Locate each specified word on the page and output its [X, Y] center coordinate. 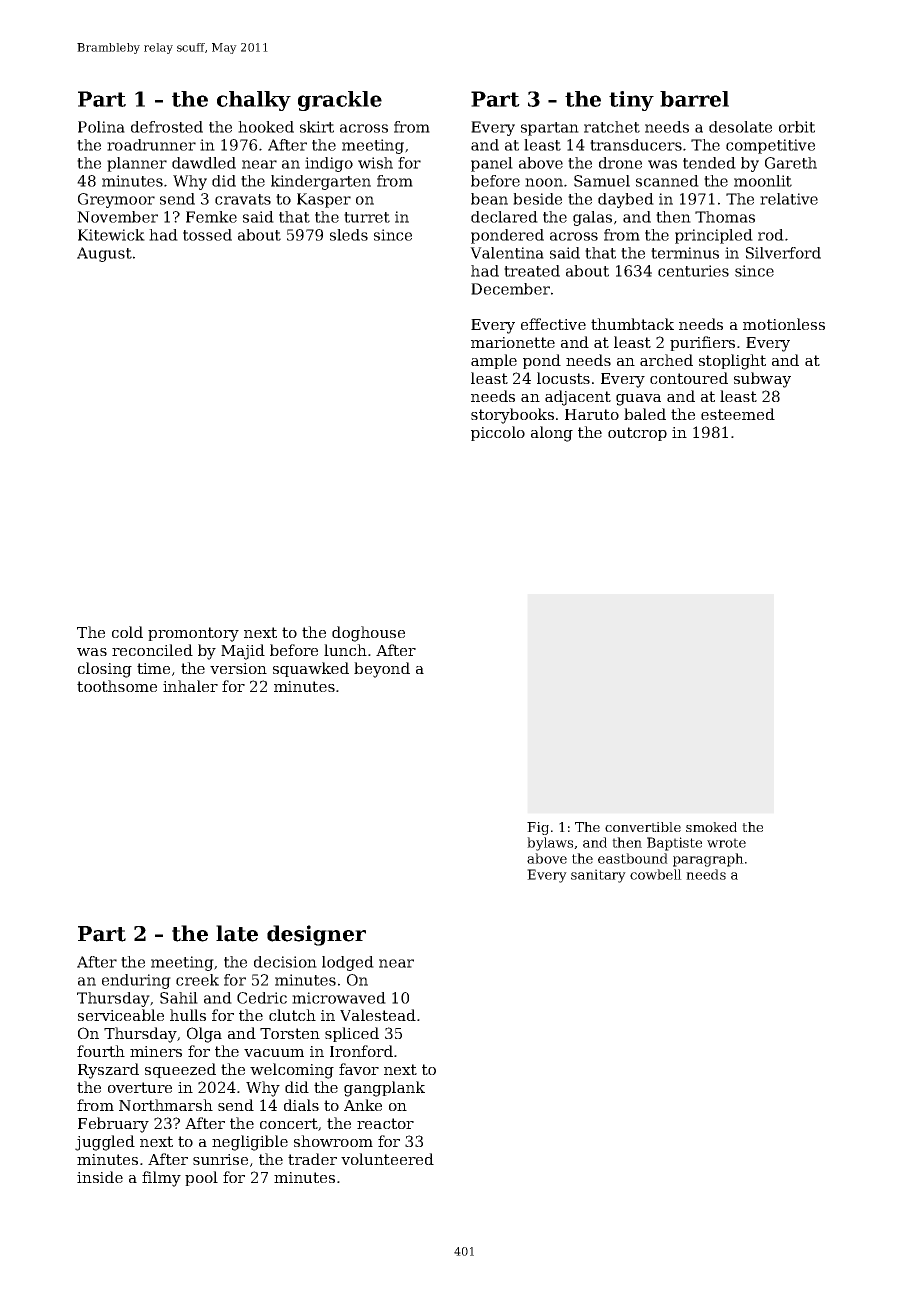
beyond [382, 670]
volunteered [387, 1159]
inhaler [190, 686]
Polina [101, 127]
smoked [711, 827]
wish [375, 163]
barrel [694, 99]
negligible [250, 1143]
